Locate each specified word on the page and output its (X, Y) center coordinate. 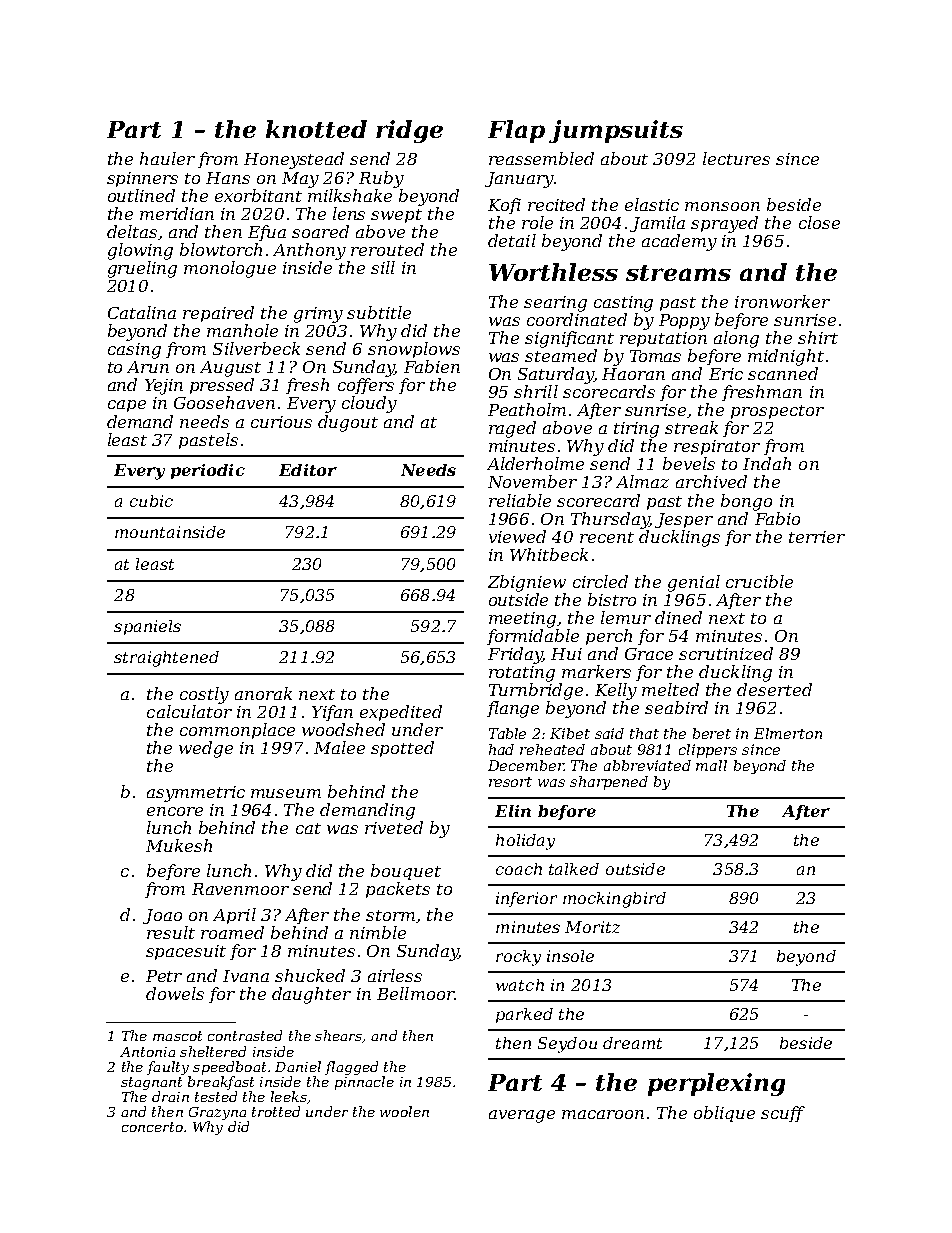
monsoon (722, 206)
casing (134, 351)
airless (395, 975)
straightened (166, 659)
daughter (311, 995)
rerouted (387, 249)
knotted (316, 129)
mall (711, 765)
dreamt (632, 1043)
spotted (402, 749)
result (171, 932)
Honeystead (294, 160)
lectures (736, 158)
